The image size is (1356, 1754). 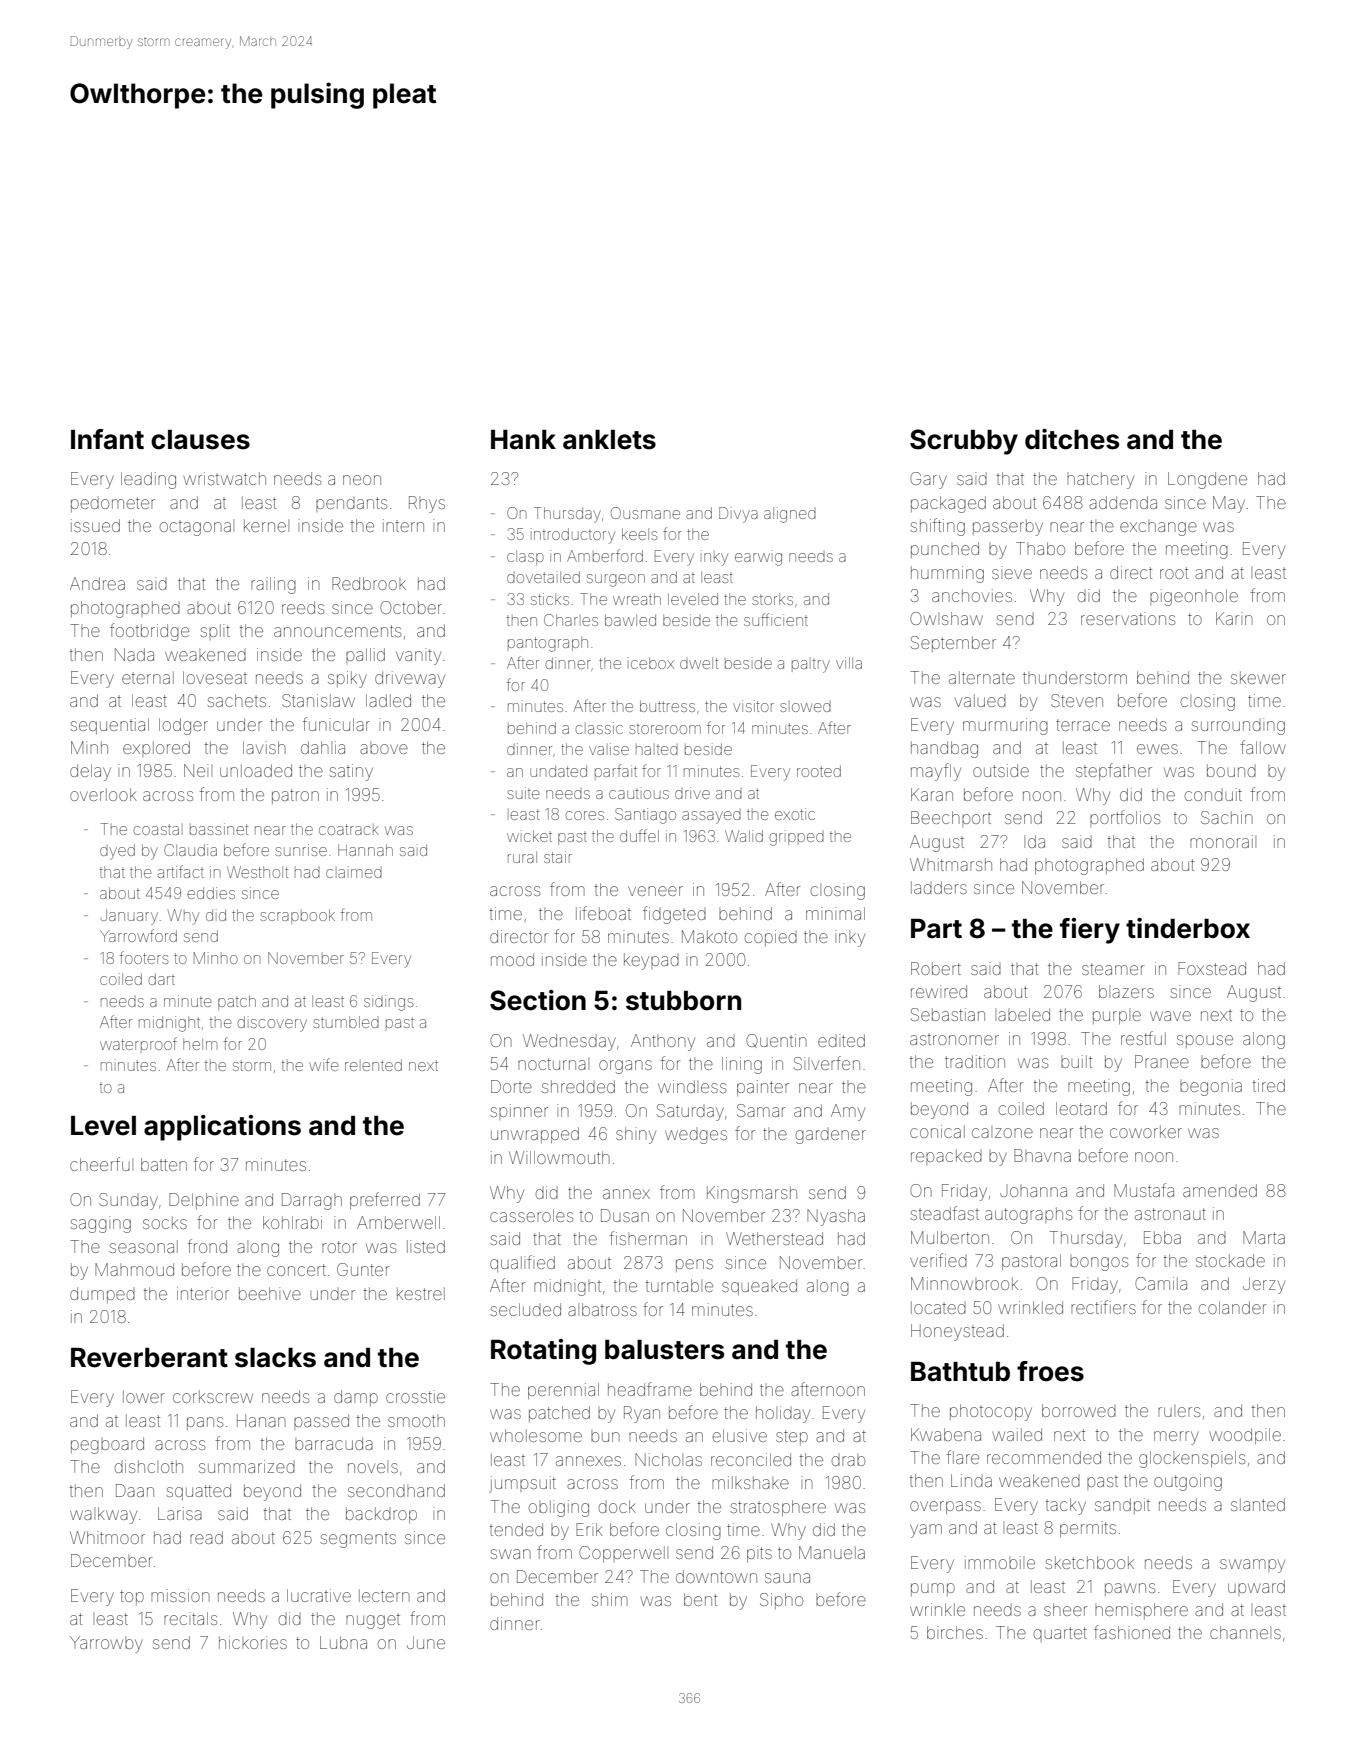 What do you see at coordinates (928, 480) in the screenshot?
I see `Gary` at bounding box center [928, 480].
